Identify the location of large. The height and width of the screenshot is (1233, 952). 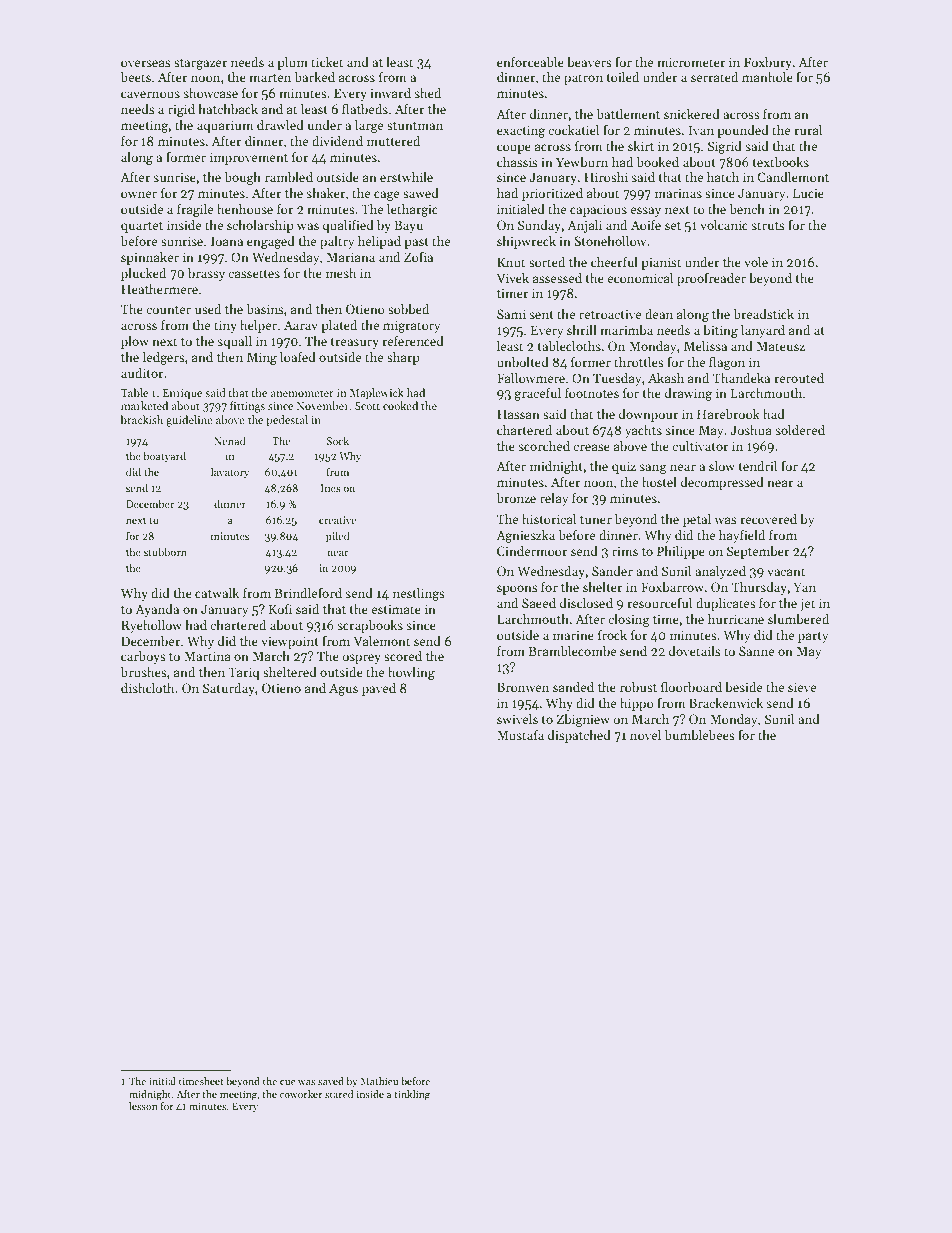
(369, 126).
